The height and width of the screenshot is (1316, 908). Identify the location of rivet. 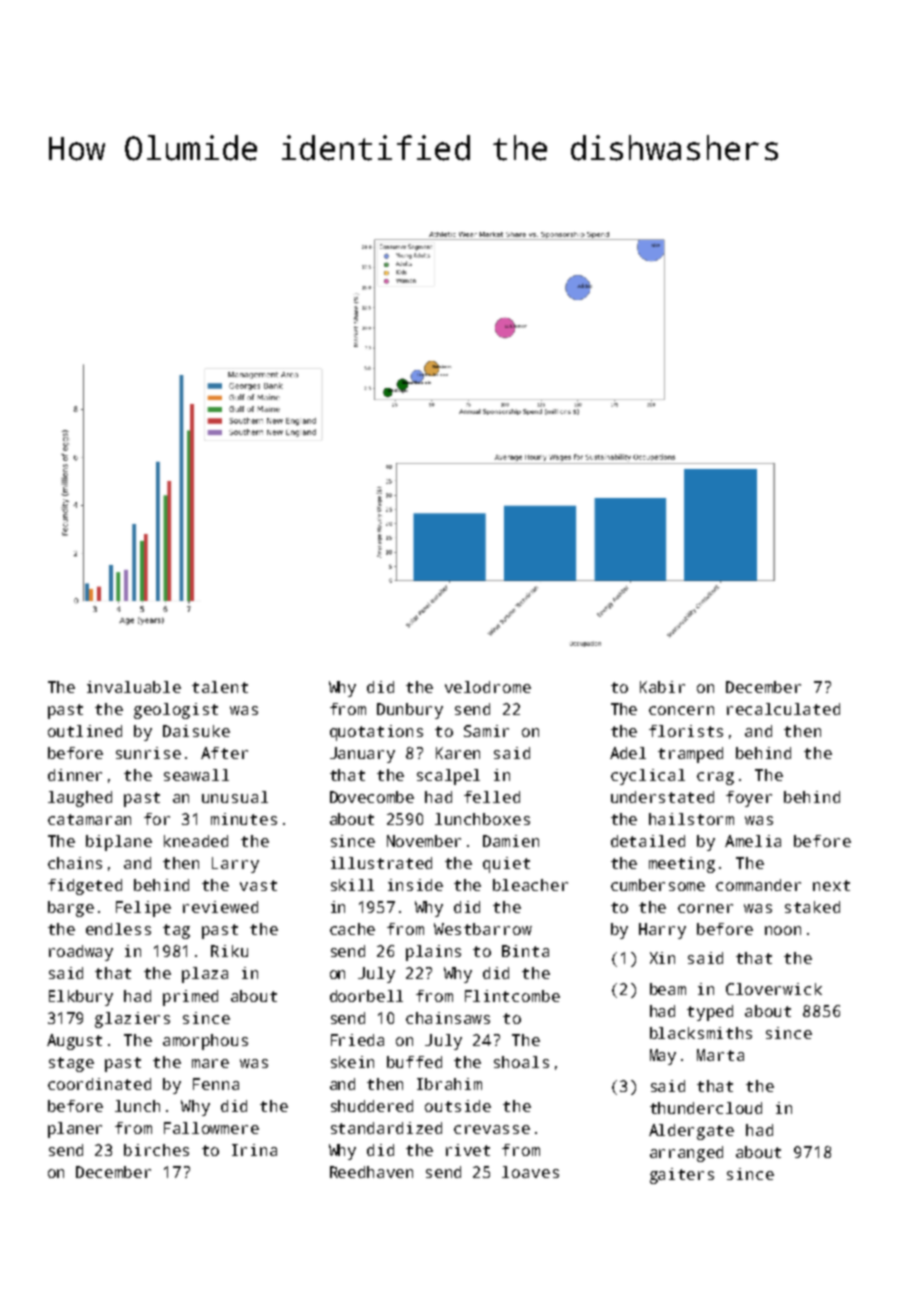
(468, 1150).
